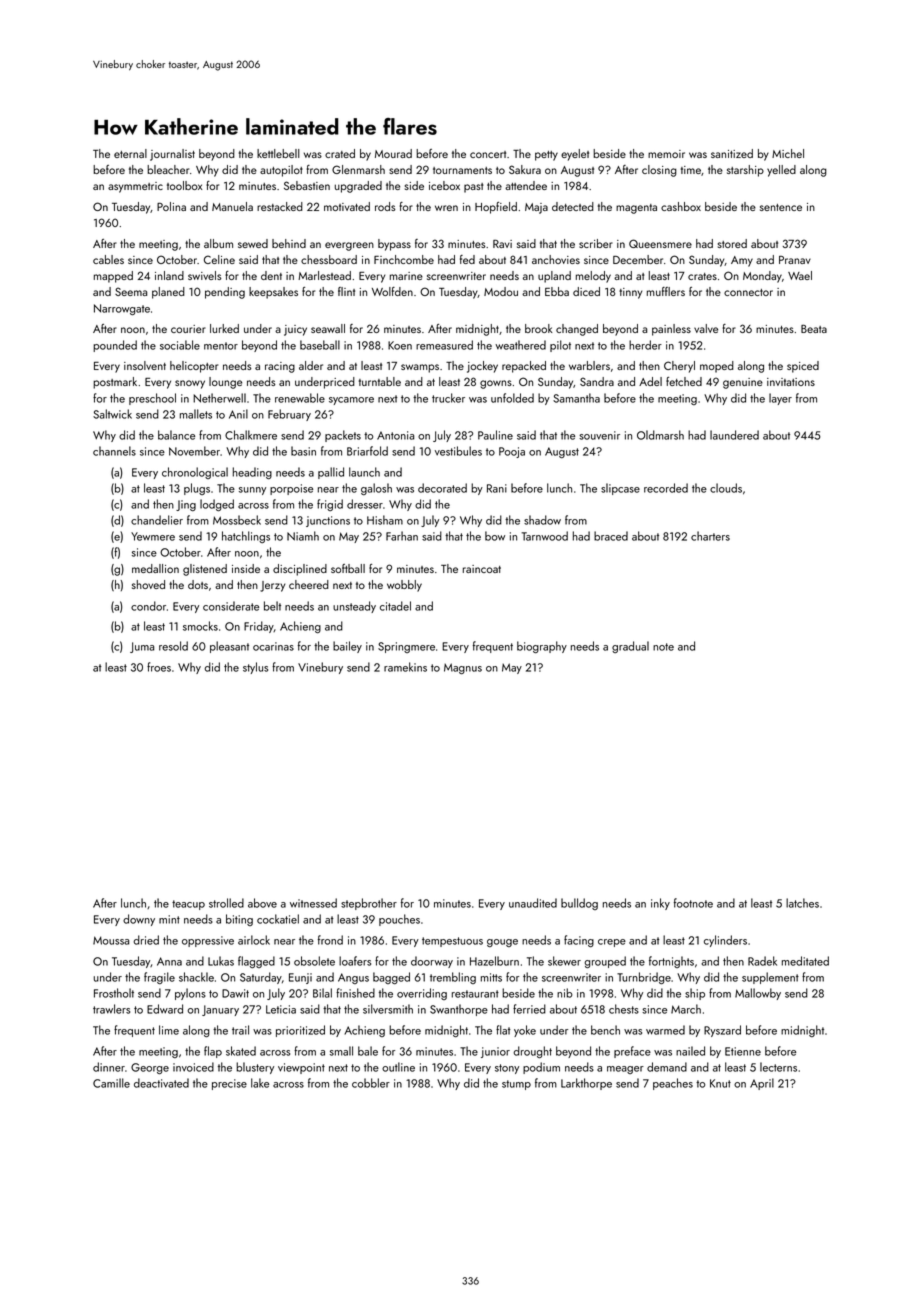 The width and height of the screenshot is (924, 1308). Describe the element at coordinates (611, 536) in the screenshot. I see `braced` at that location.
